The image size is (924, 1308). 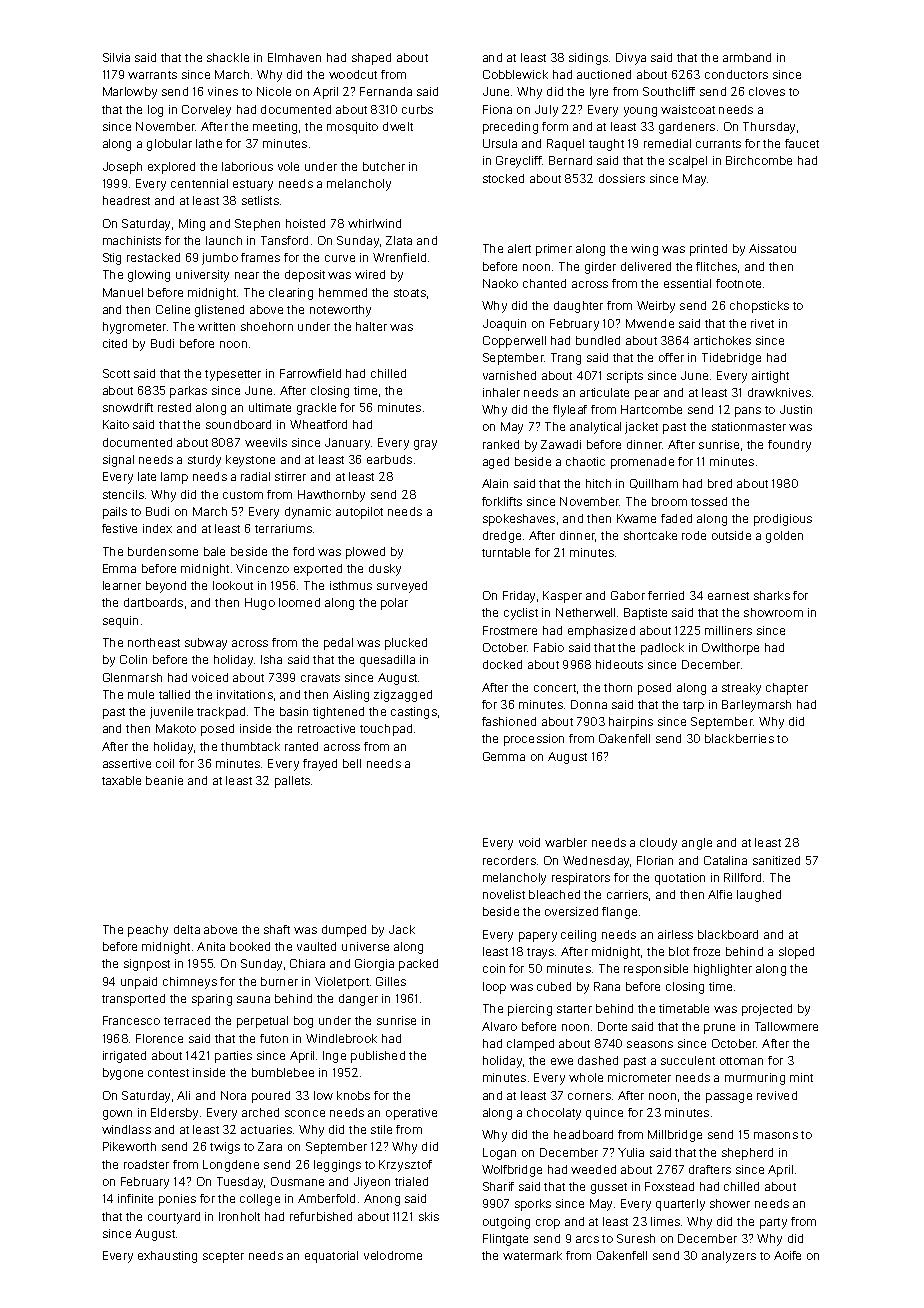 What do you see at coordinates (385, 570) in the screenshot?
I see `dusky` at bounding box center [385, 570].
